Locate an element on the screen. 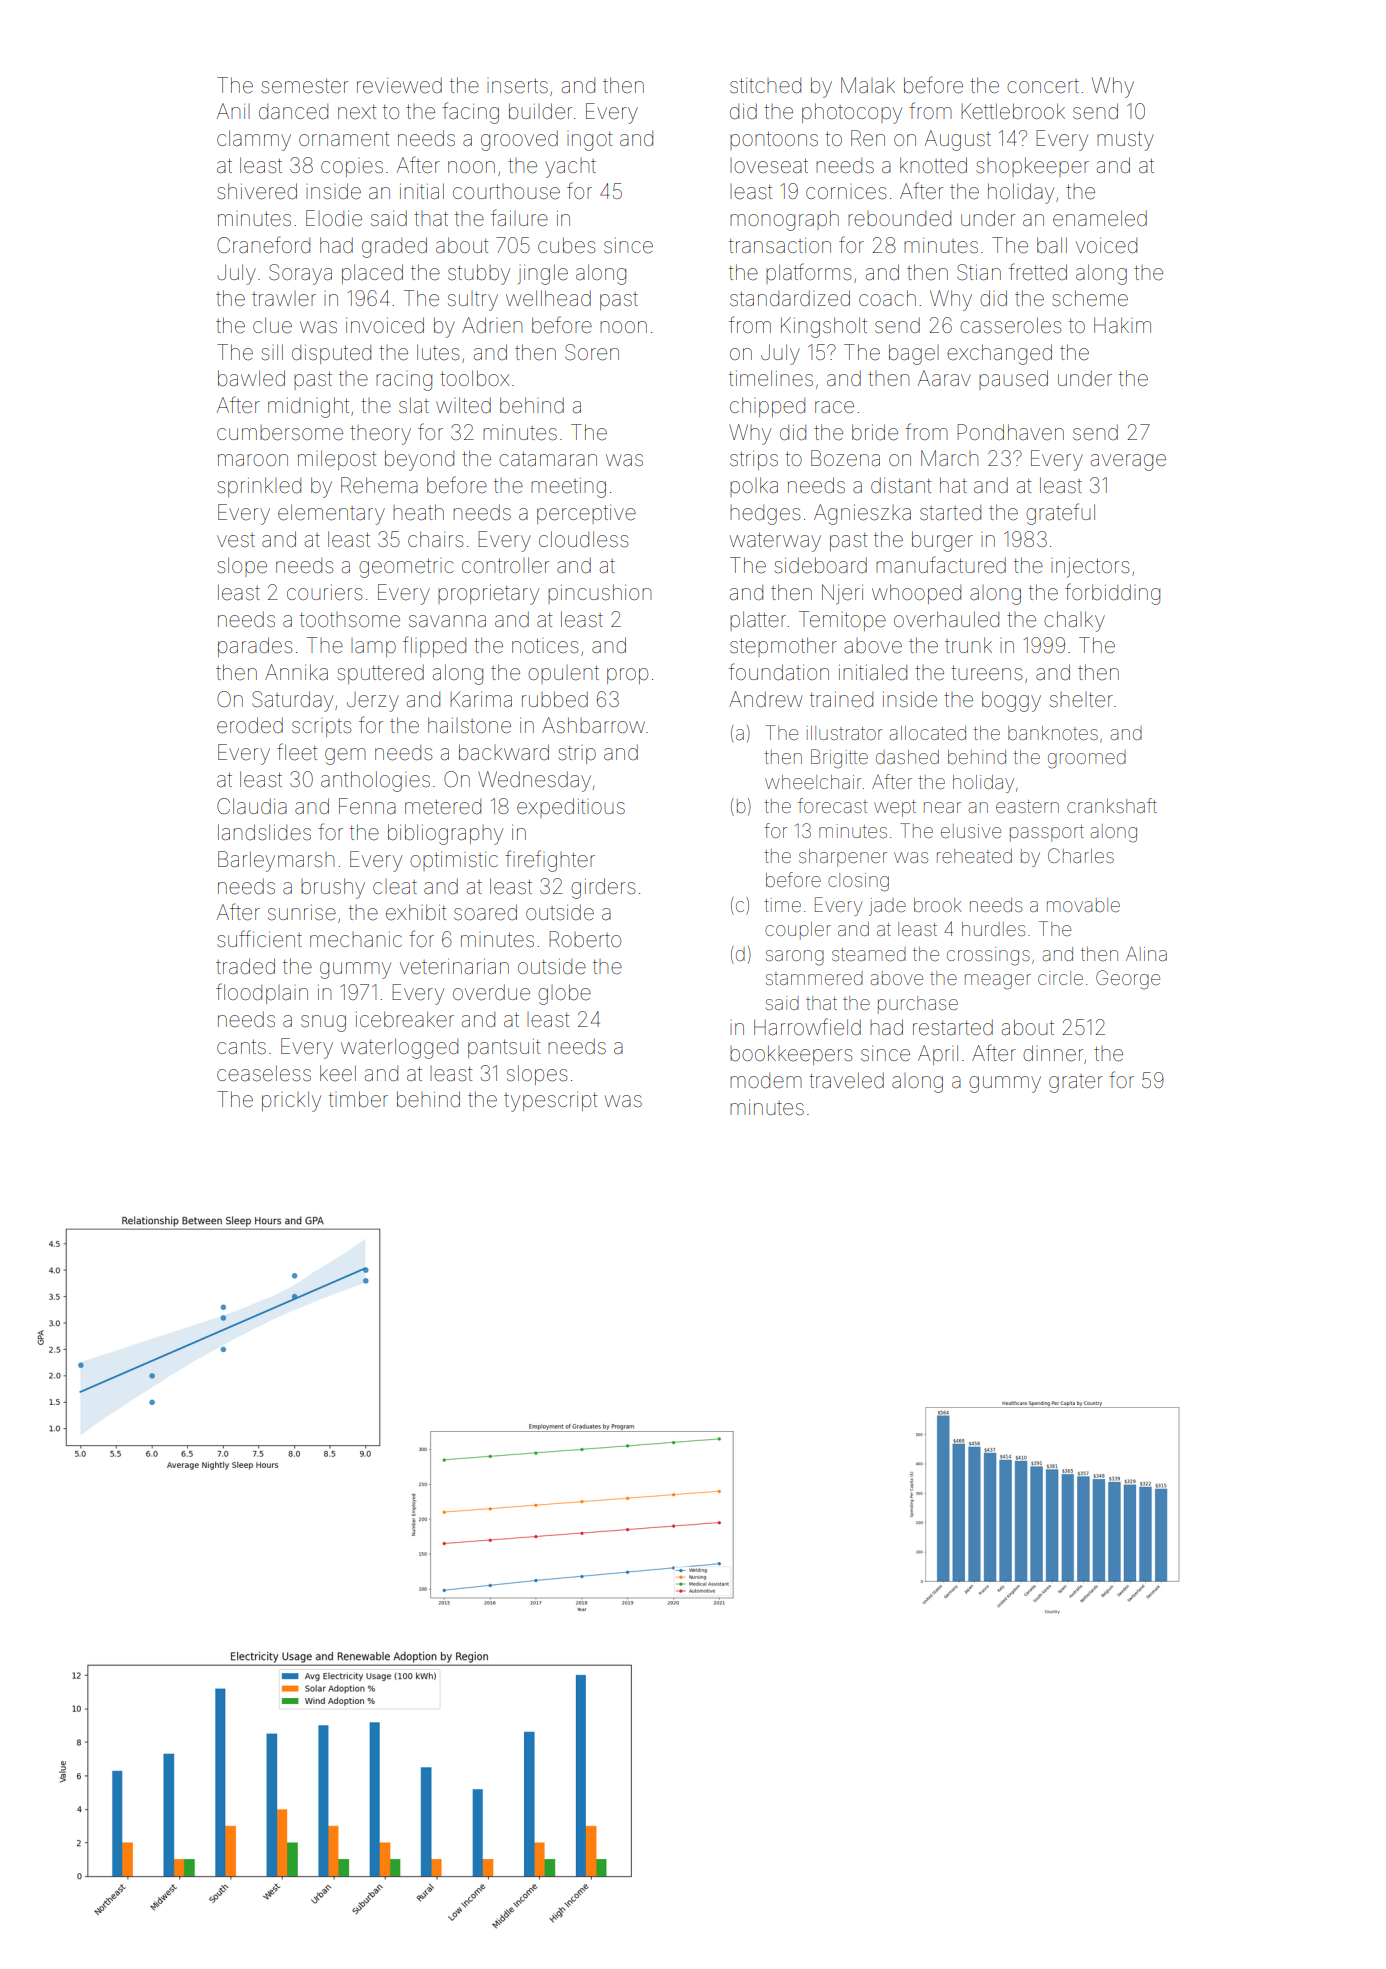  fleet is located at coordinates (297, 752).
